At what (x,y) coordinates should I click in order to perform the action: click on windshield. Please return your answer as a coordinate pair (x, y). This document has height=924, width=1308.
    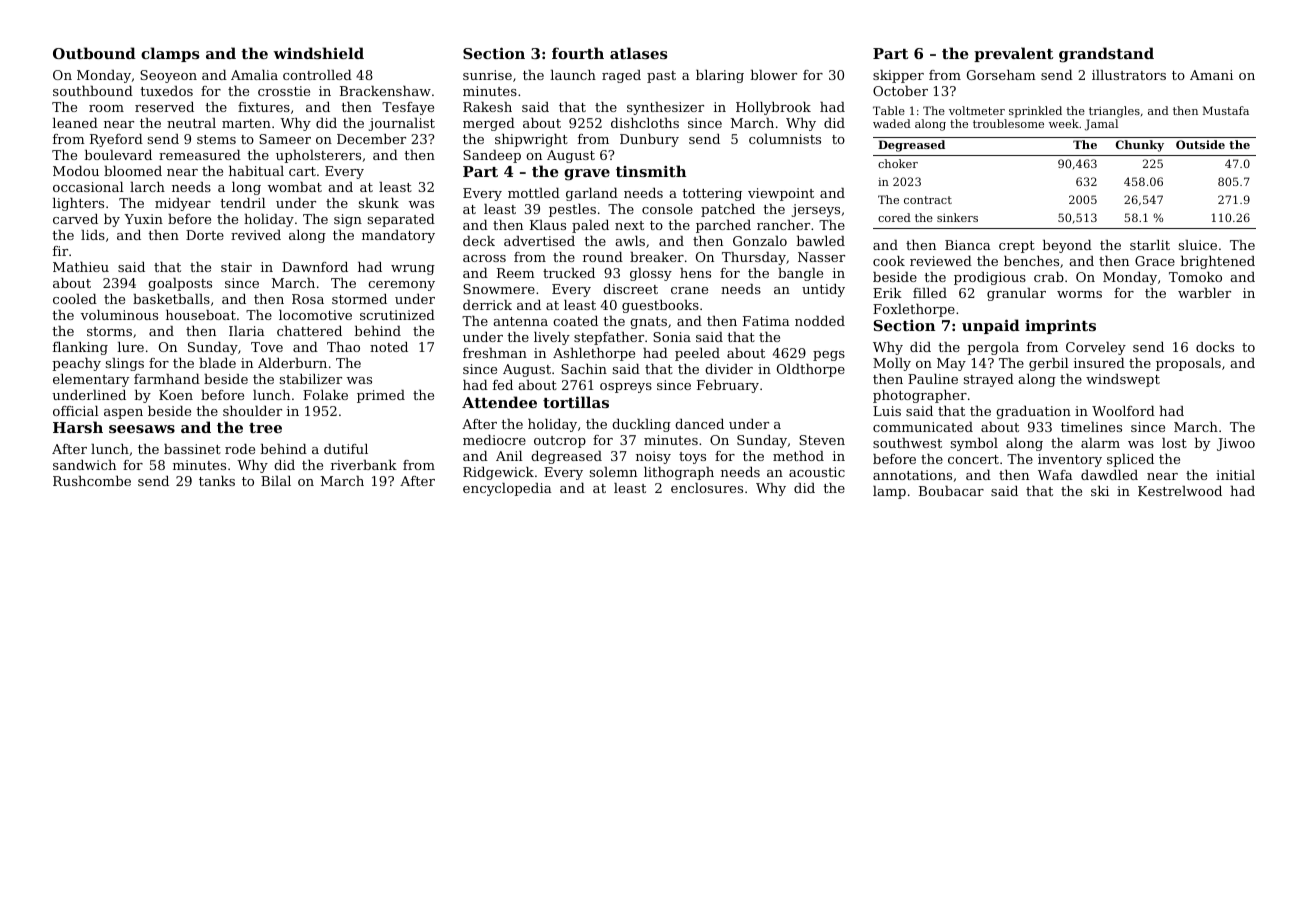
    Looking at the image, I should click on (318, 53).
